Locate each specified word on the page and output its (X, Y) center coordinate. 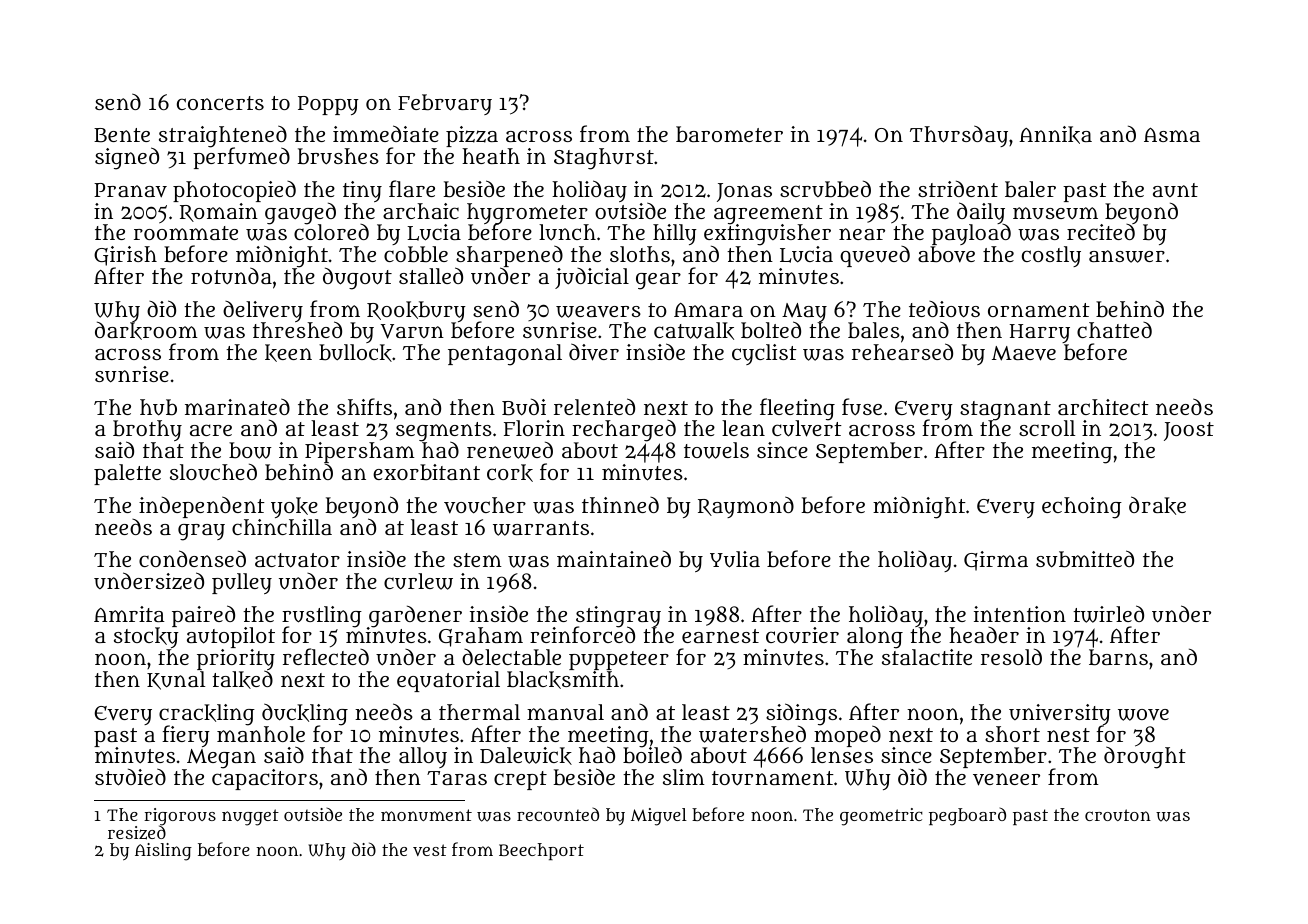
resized (137, 833)
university (1060, 715)
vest (430, 850)
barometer (729, 134)
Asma (1172, 134)
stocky (146, 639)
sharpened (509, 256)
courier (802, 635)
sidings (801, 714)
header (984, 635)
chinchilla (282, 527)
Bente (122, 135)
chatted (1114, 330)
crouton (1118, 815)
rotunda (231, 275)
